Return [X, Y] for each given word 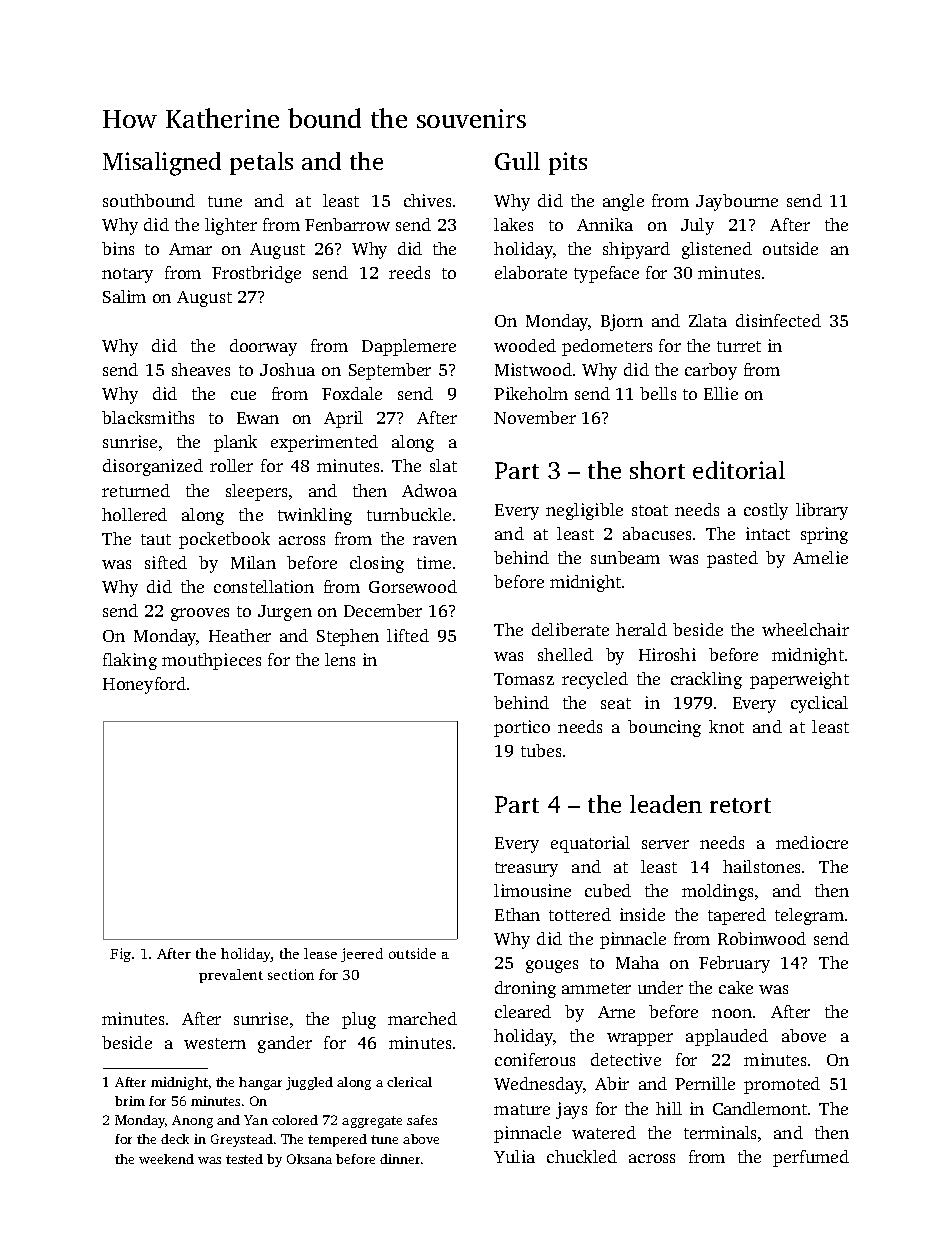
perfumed [811, 1158]
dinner [400, 1159]
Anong [192, 1121]
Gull [517, 161]
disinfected [778, 320]
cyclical [819, 704]
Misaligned [162, 164]
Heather [240, 635]
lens [340, 659]
